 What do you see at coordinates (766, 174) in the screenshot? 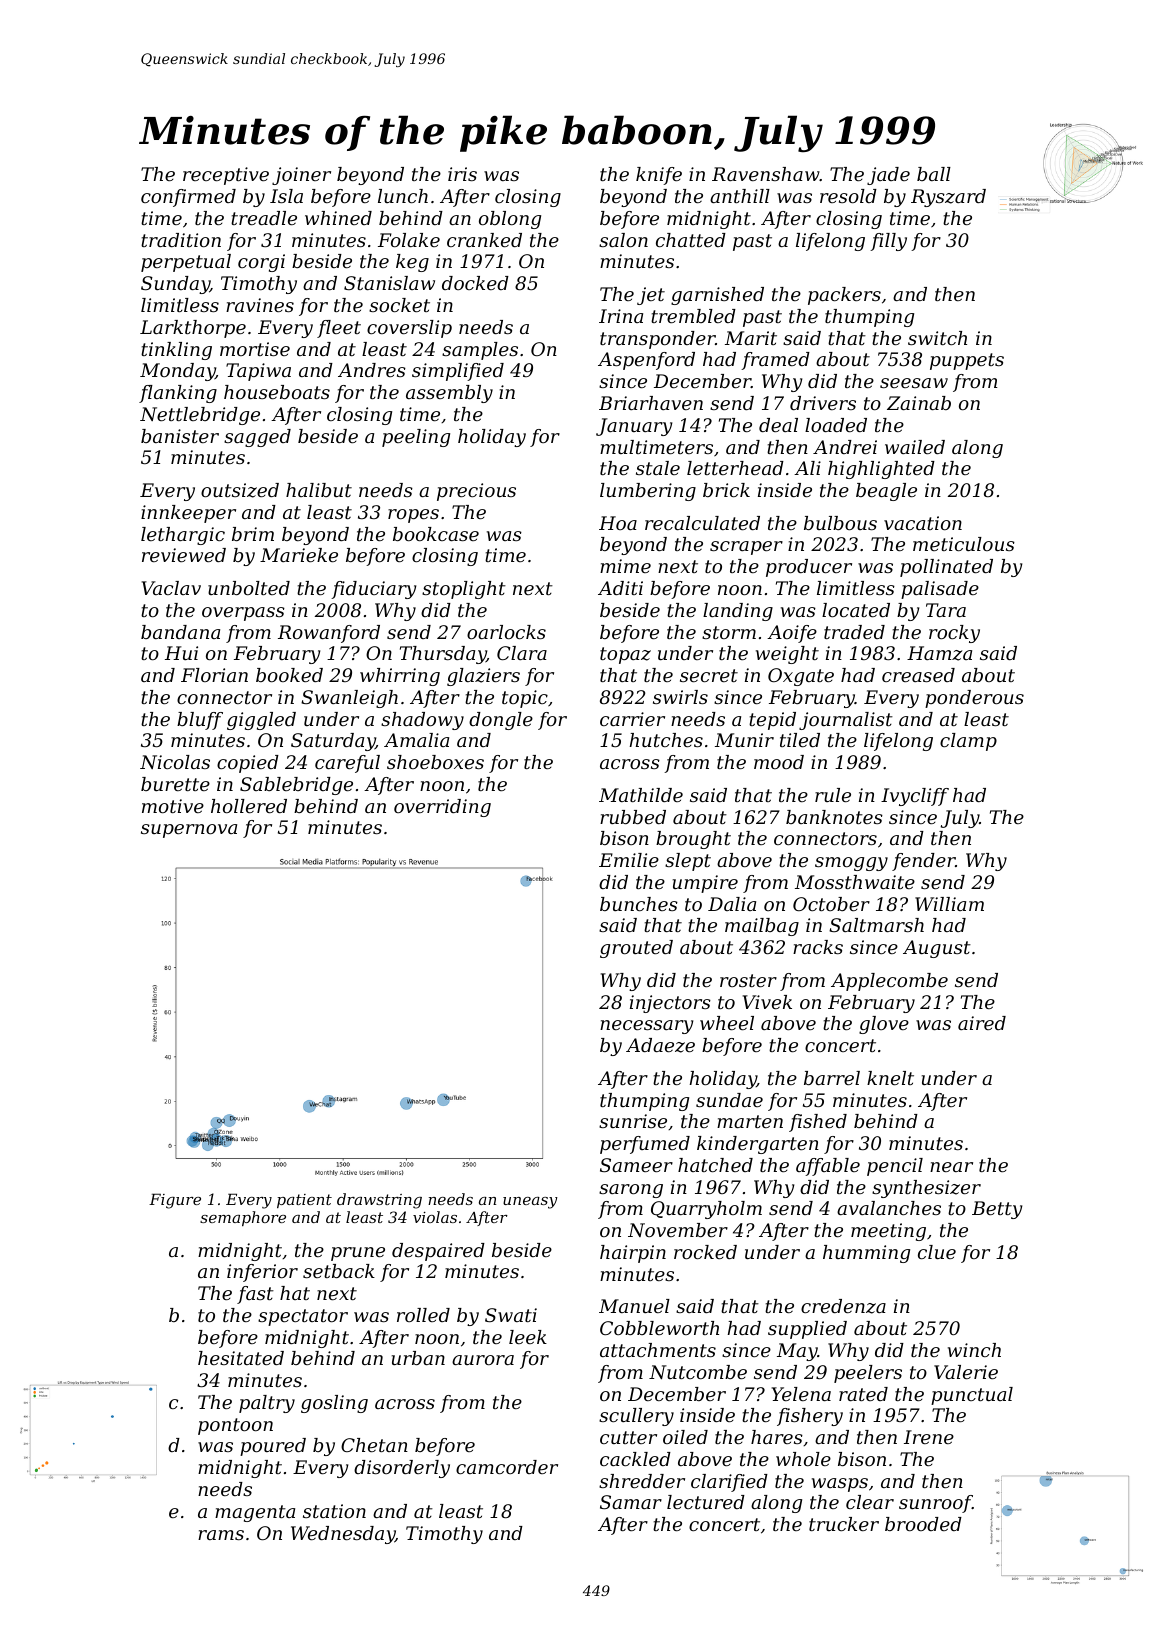
I see `Ravenshaw` at bounding box center [766, 174].
